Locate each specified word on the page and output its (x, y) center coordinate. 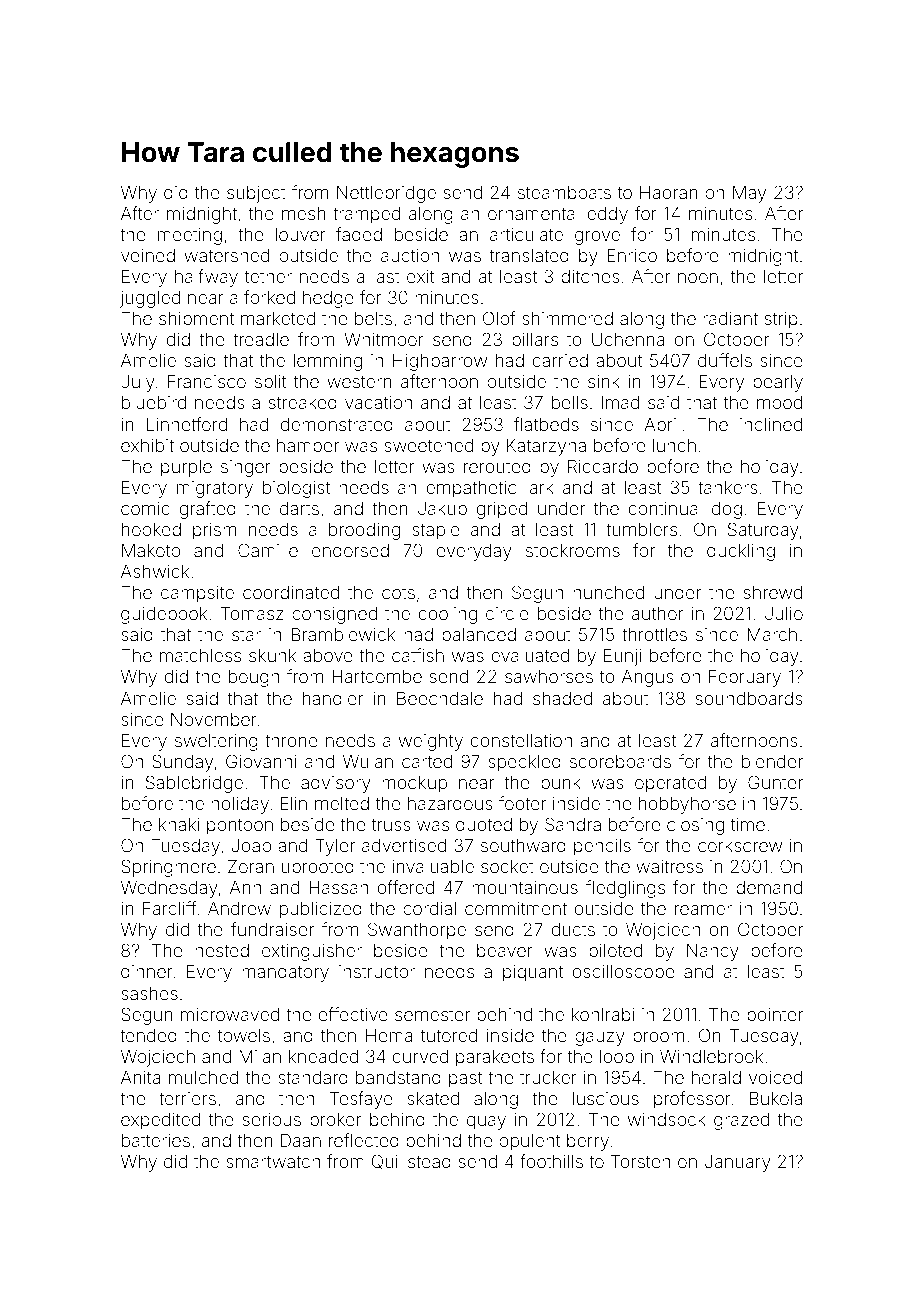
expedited (160, 1121)
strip (781, 320)
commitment (516, 908)
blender (772, 761)
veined (148, 255)
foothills (551, 1161)
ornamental (533, 213)
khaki (179, 824)
